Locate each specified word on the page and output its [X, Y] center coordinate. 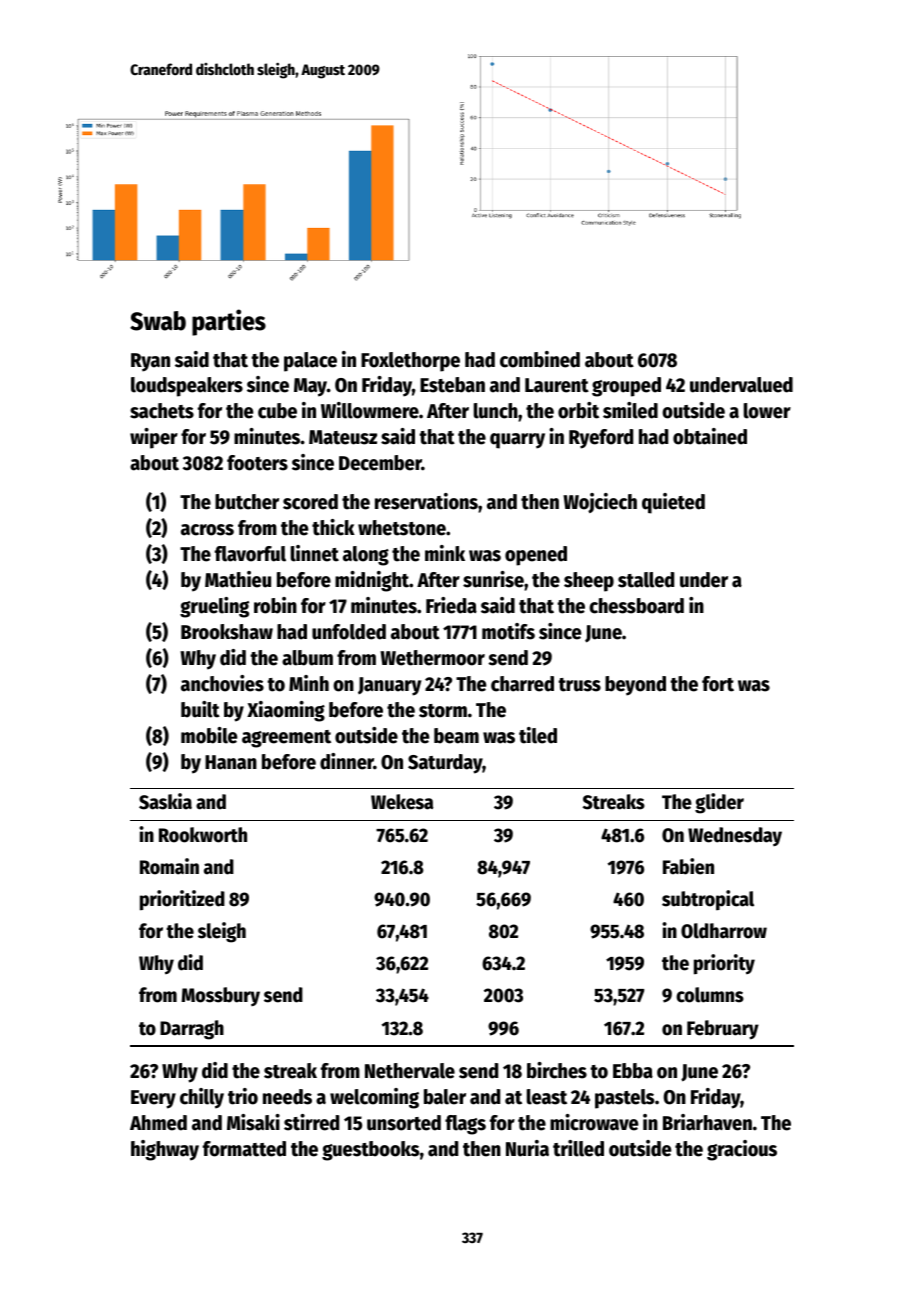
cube [277, 411]
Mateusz [343, 437]
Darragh [192, 1030]
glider [719, 803]
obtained [710, 436]
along [366, 556]
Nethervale [410, 1071]
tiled [538, 735]
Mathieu [238, 579]
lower [767, 411]
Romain [169, 866]
